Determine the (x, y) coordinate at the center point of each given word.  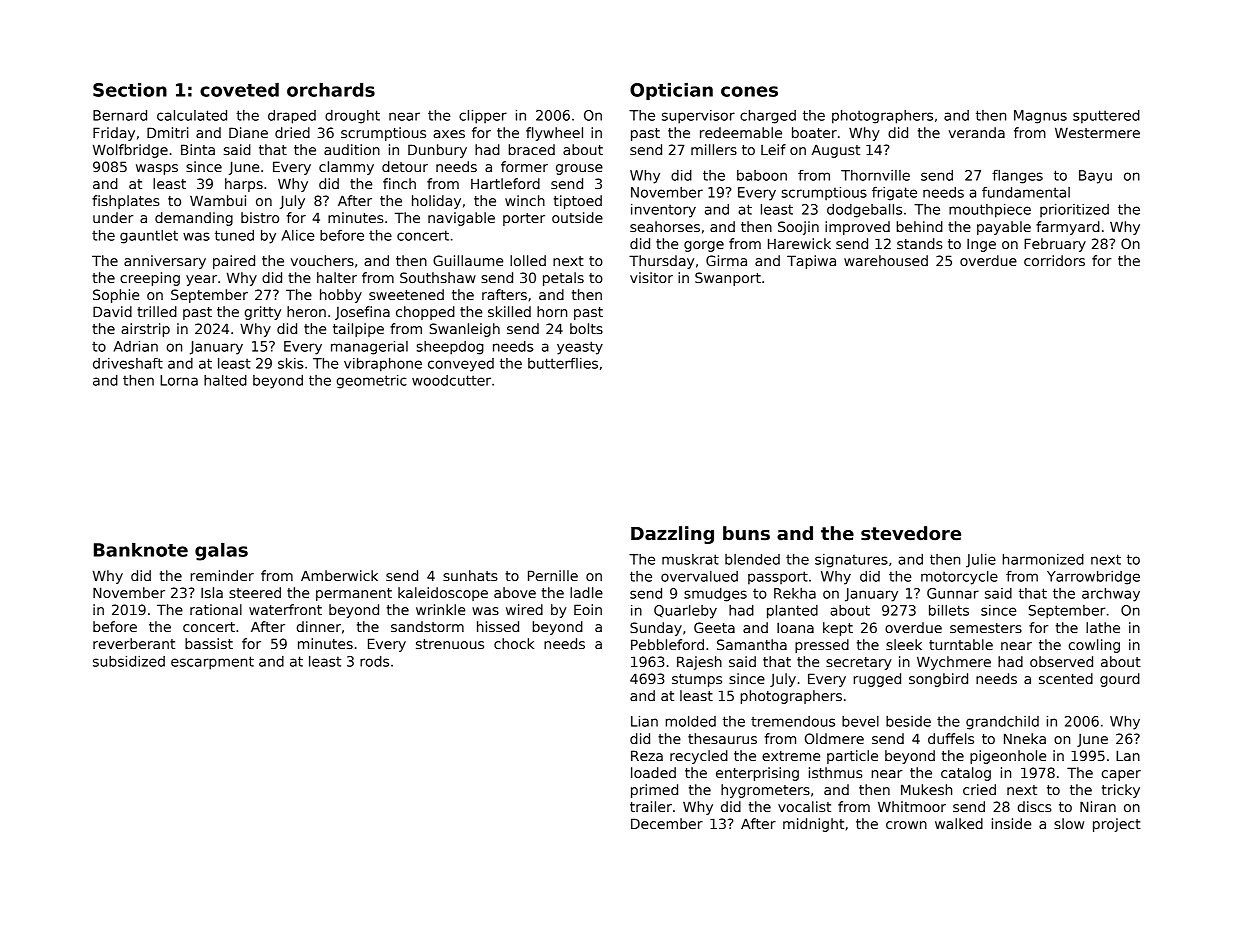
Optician (671, 91)
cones (749, 91)
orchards (331, 90)
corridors (1054, 260)
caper (1121, 775)
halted (225, 380)
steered (255, 592)
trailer (651, 806)
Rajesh (699, 663)
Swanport (728, 279)
